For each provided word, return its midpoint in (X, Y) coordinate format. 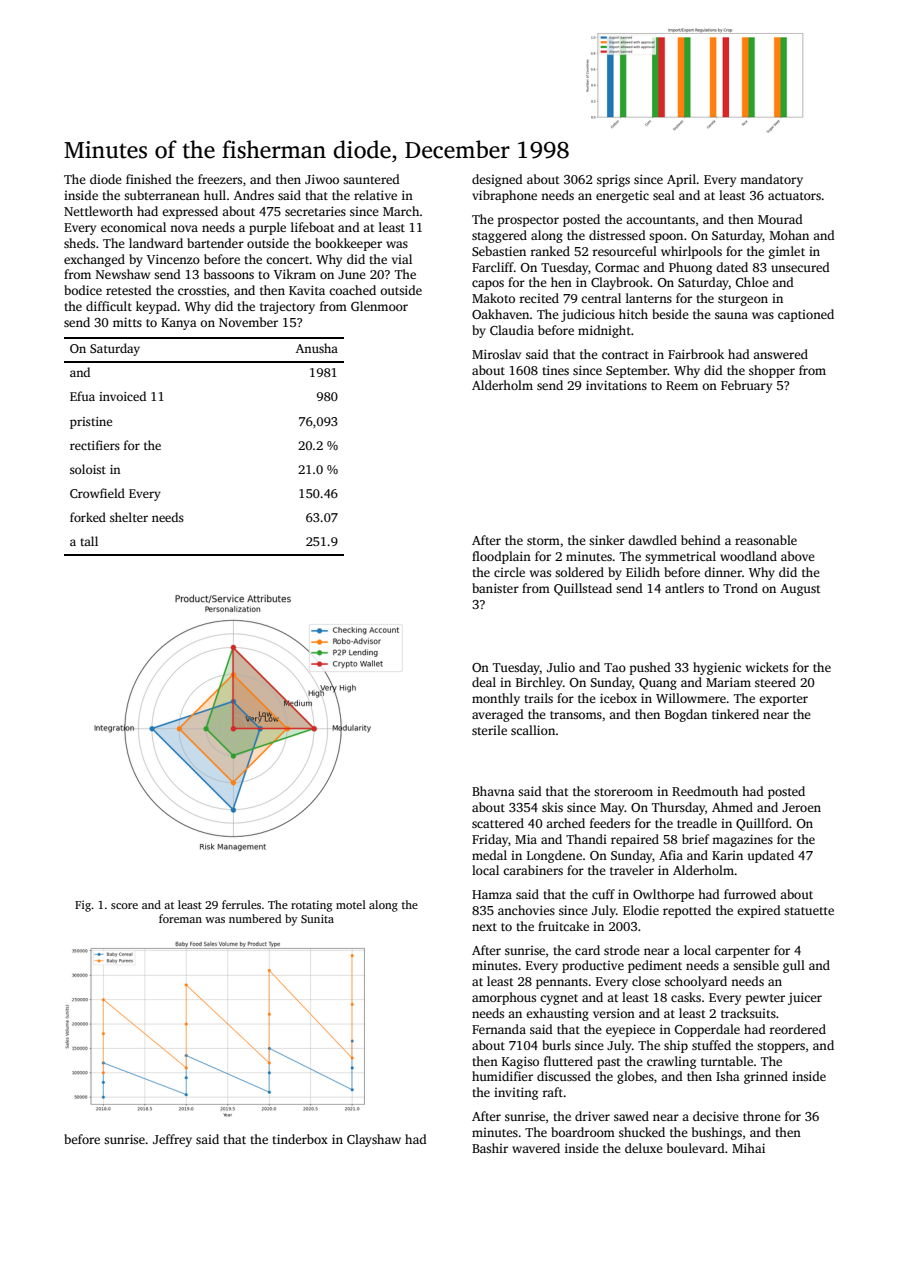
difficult (109, 306)
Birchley (539, 683)
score (124, 906)
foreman (180, 918)
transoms (576, 715)
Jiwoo (322, 179)
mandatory (771, 180)
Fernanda (499, 1029)
